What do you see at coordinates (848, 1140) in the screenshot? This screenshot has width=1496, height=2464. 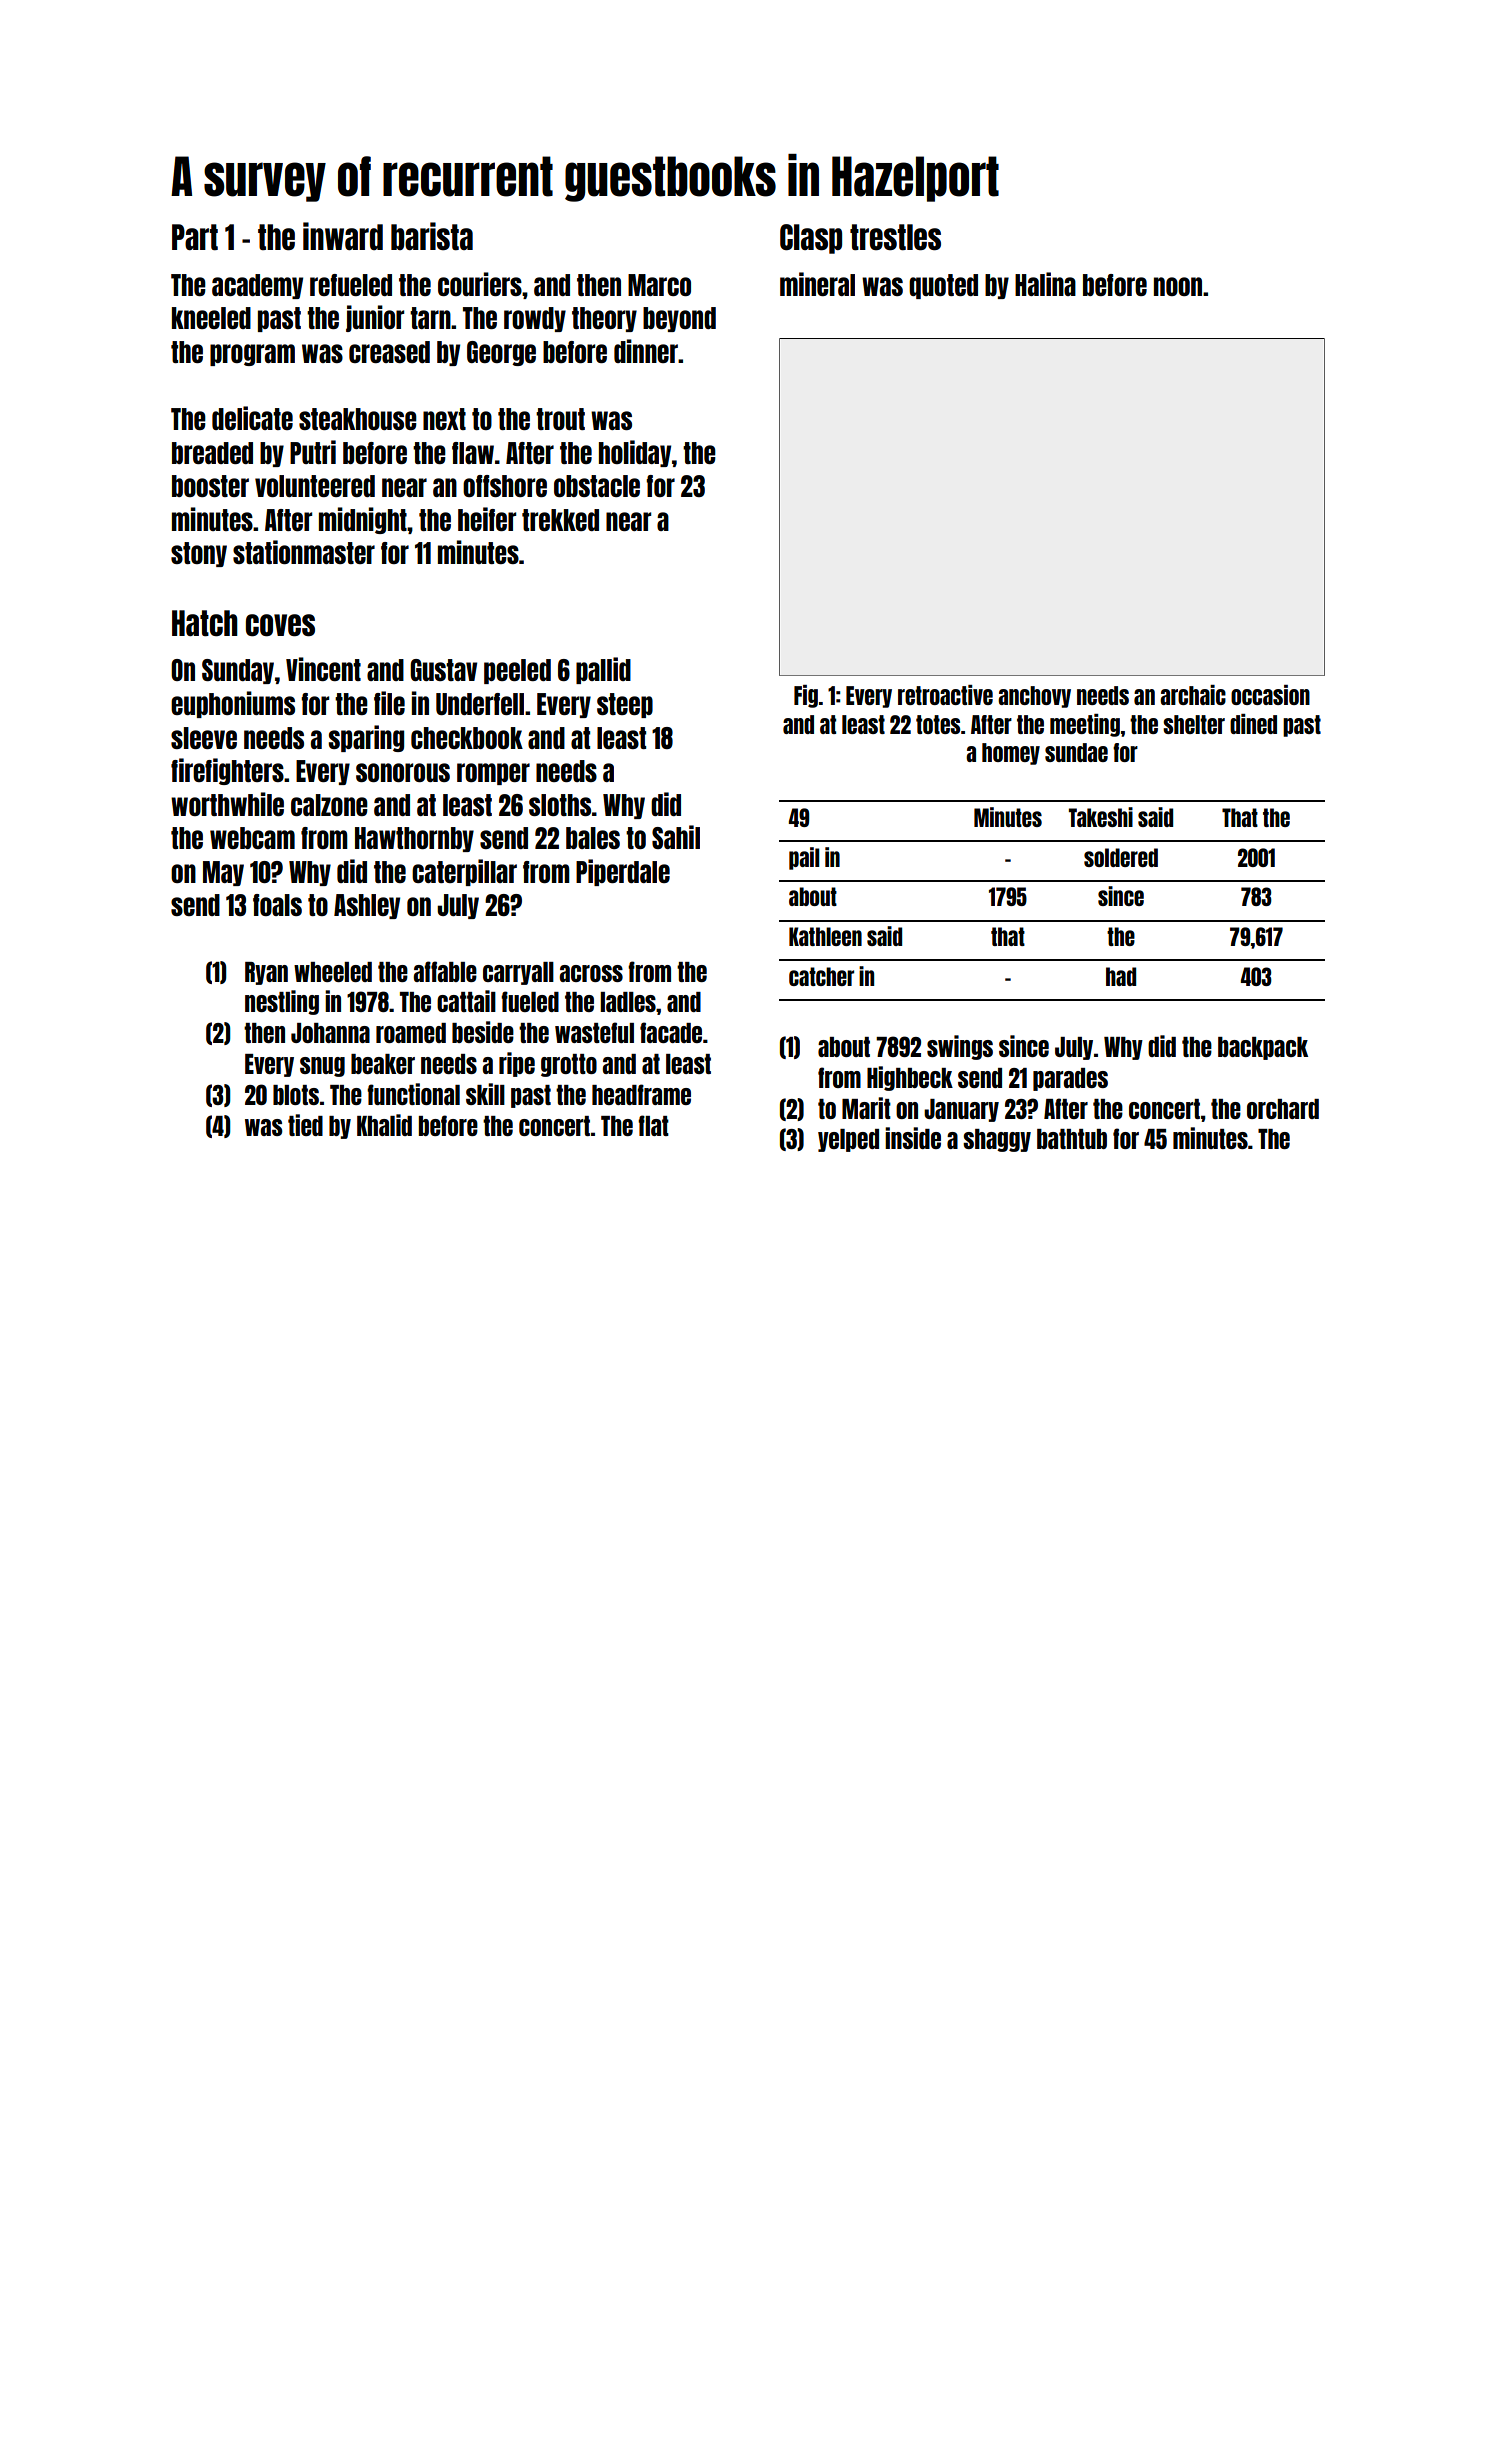 I see `yelped` at bounding box center [848, 1140].
